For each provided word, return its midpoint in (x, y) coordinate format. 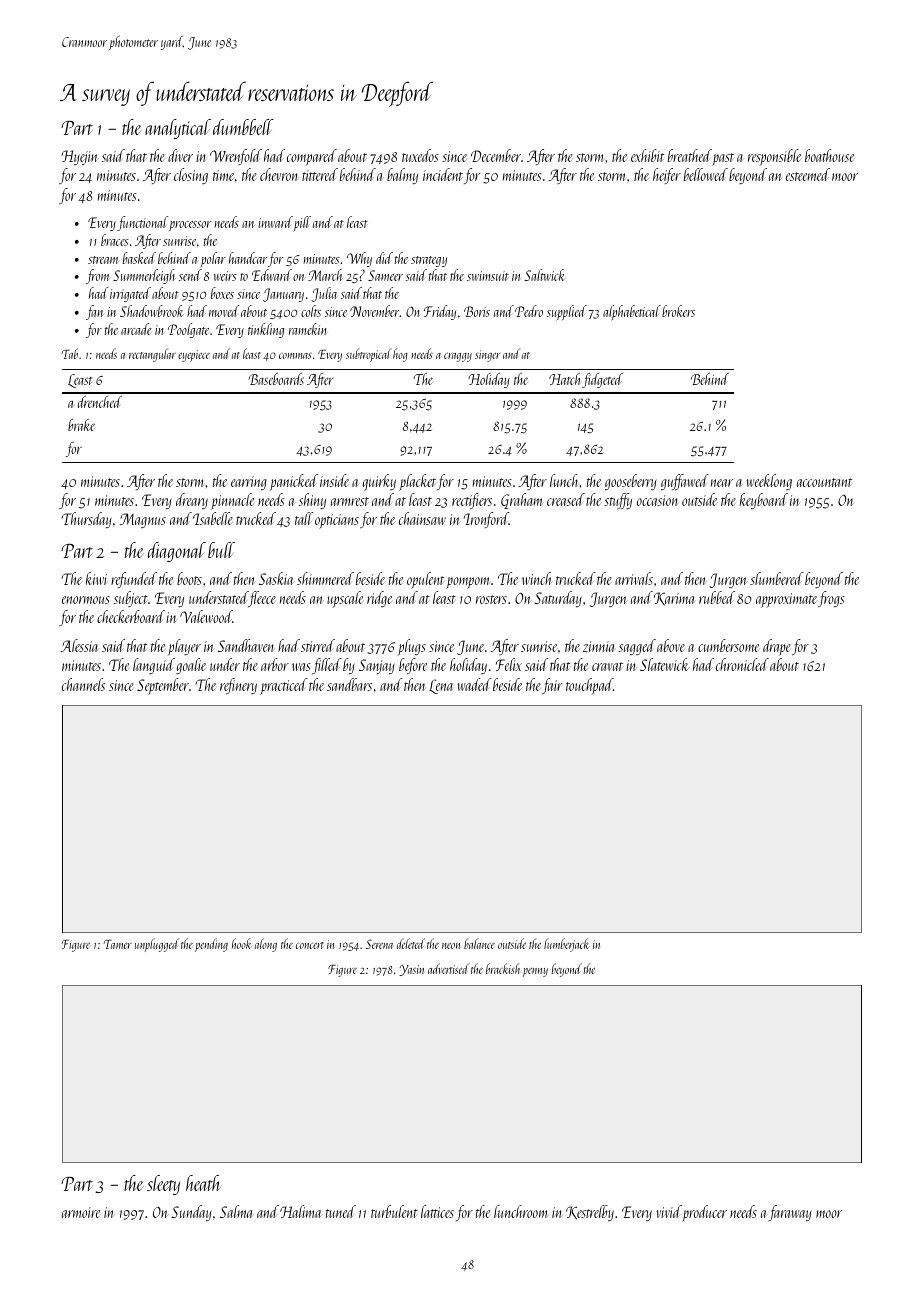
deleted (411, 943)
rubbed (717, 597)
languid (154, 666)
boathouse (829, 155)
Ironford (486, 520)
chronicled (742, 664)
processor (190, 226)
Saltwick (544, 275)
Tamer (117, 944)
